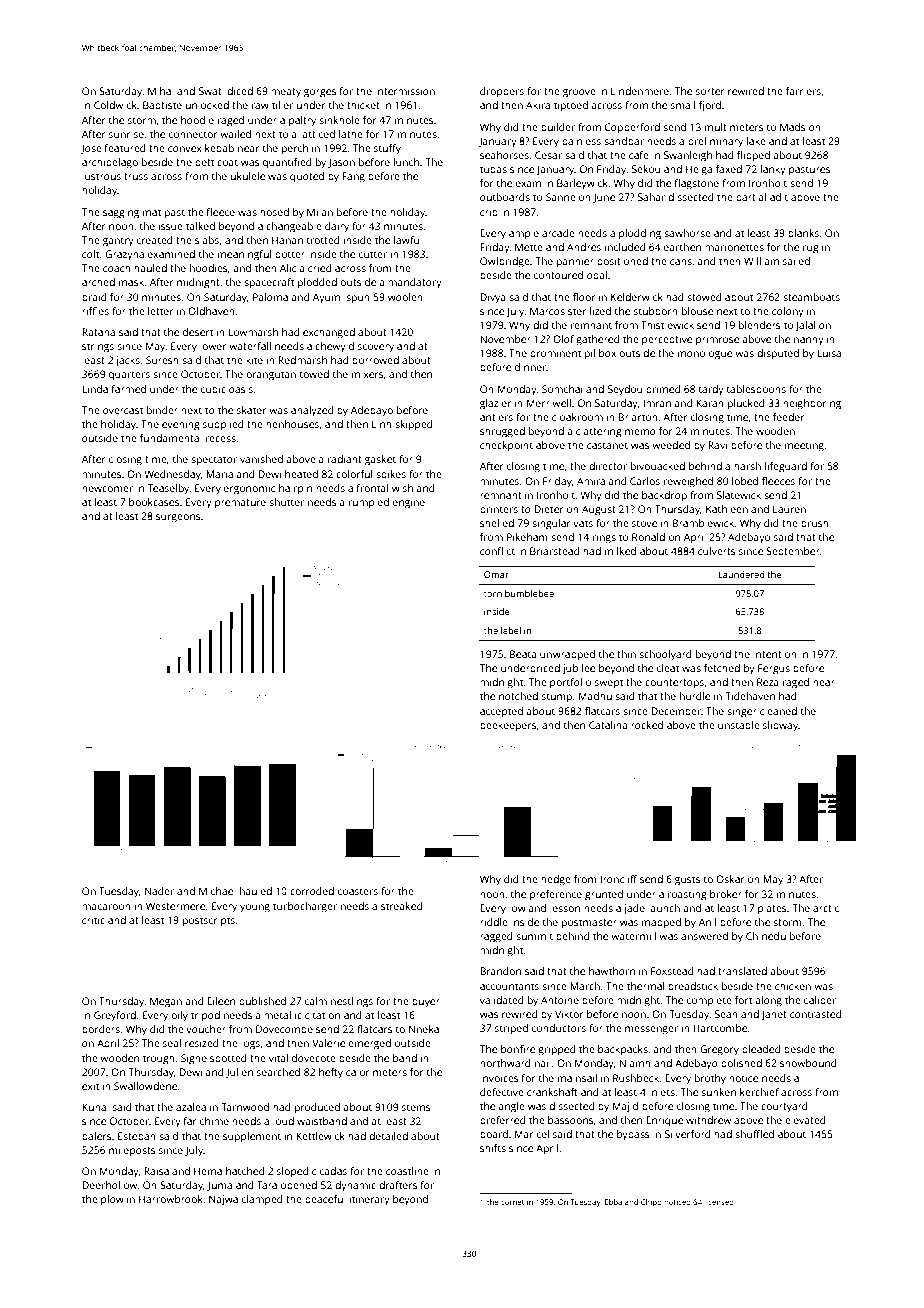 The image size is (924, 1308). I want to click on trotted, so click(323, 240).
